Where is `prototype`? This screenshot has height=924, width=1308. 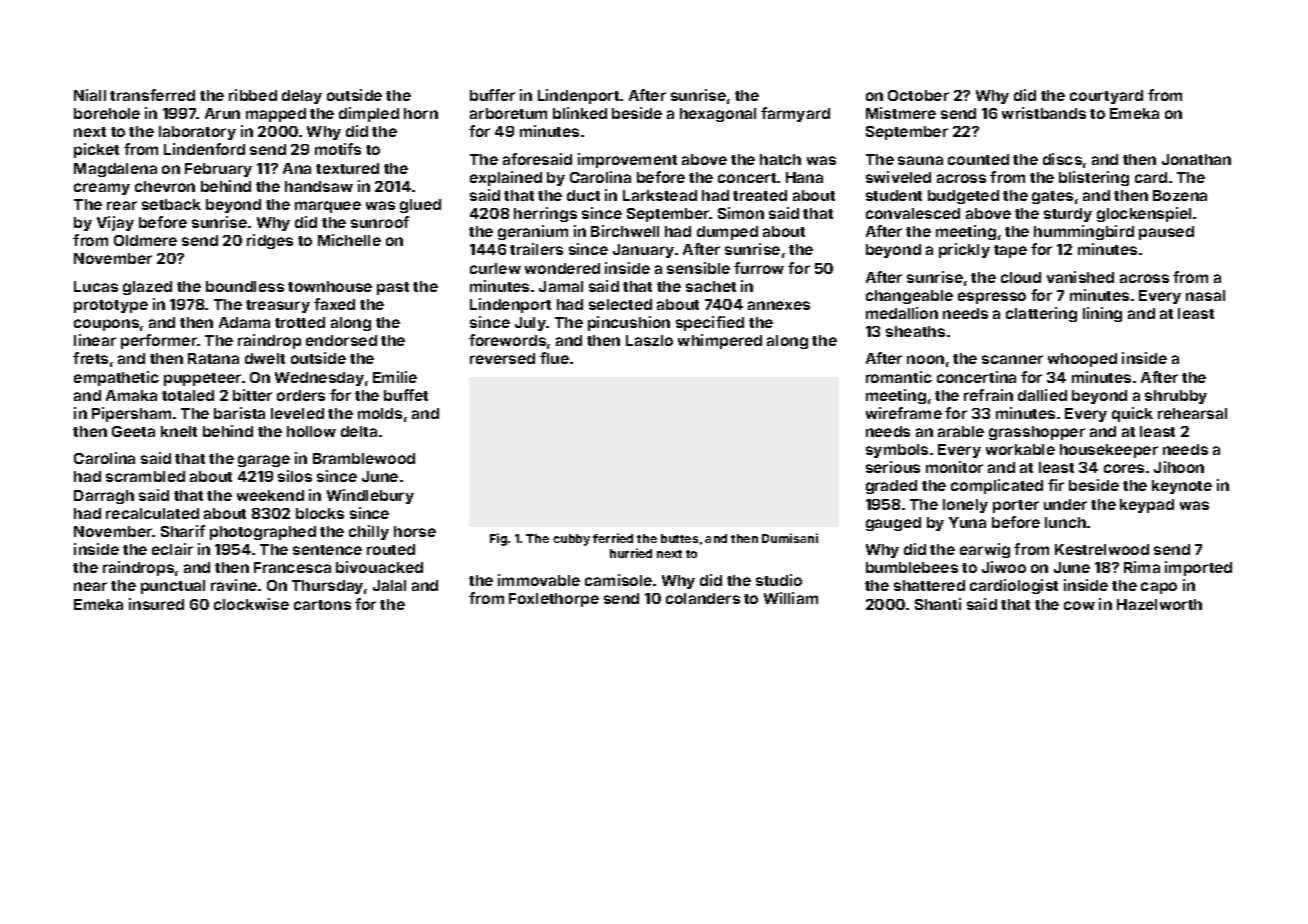
prototype is located at coordinates (111, 306).
